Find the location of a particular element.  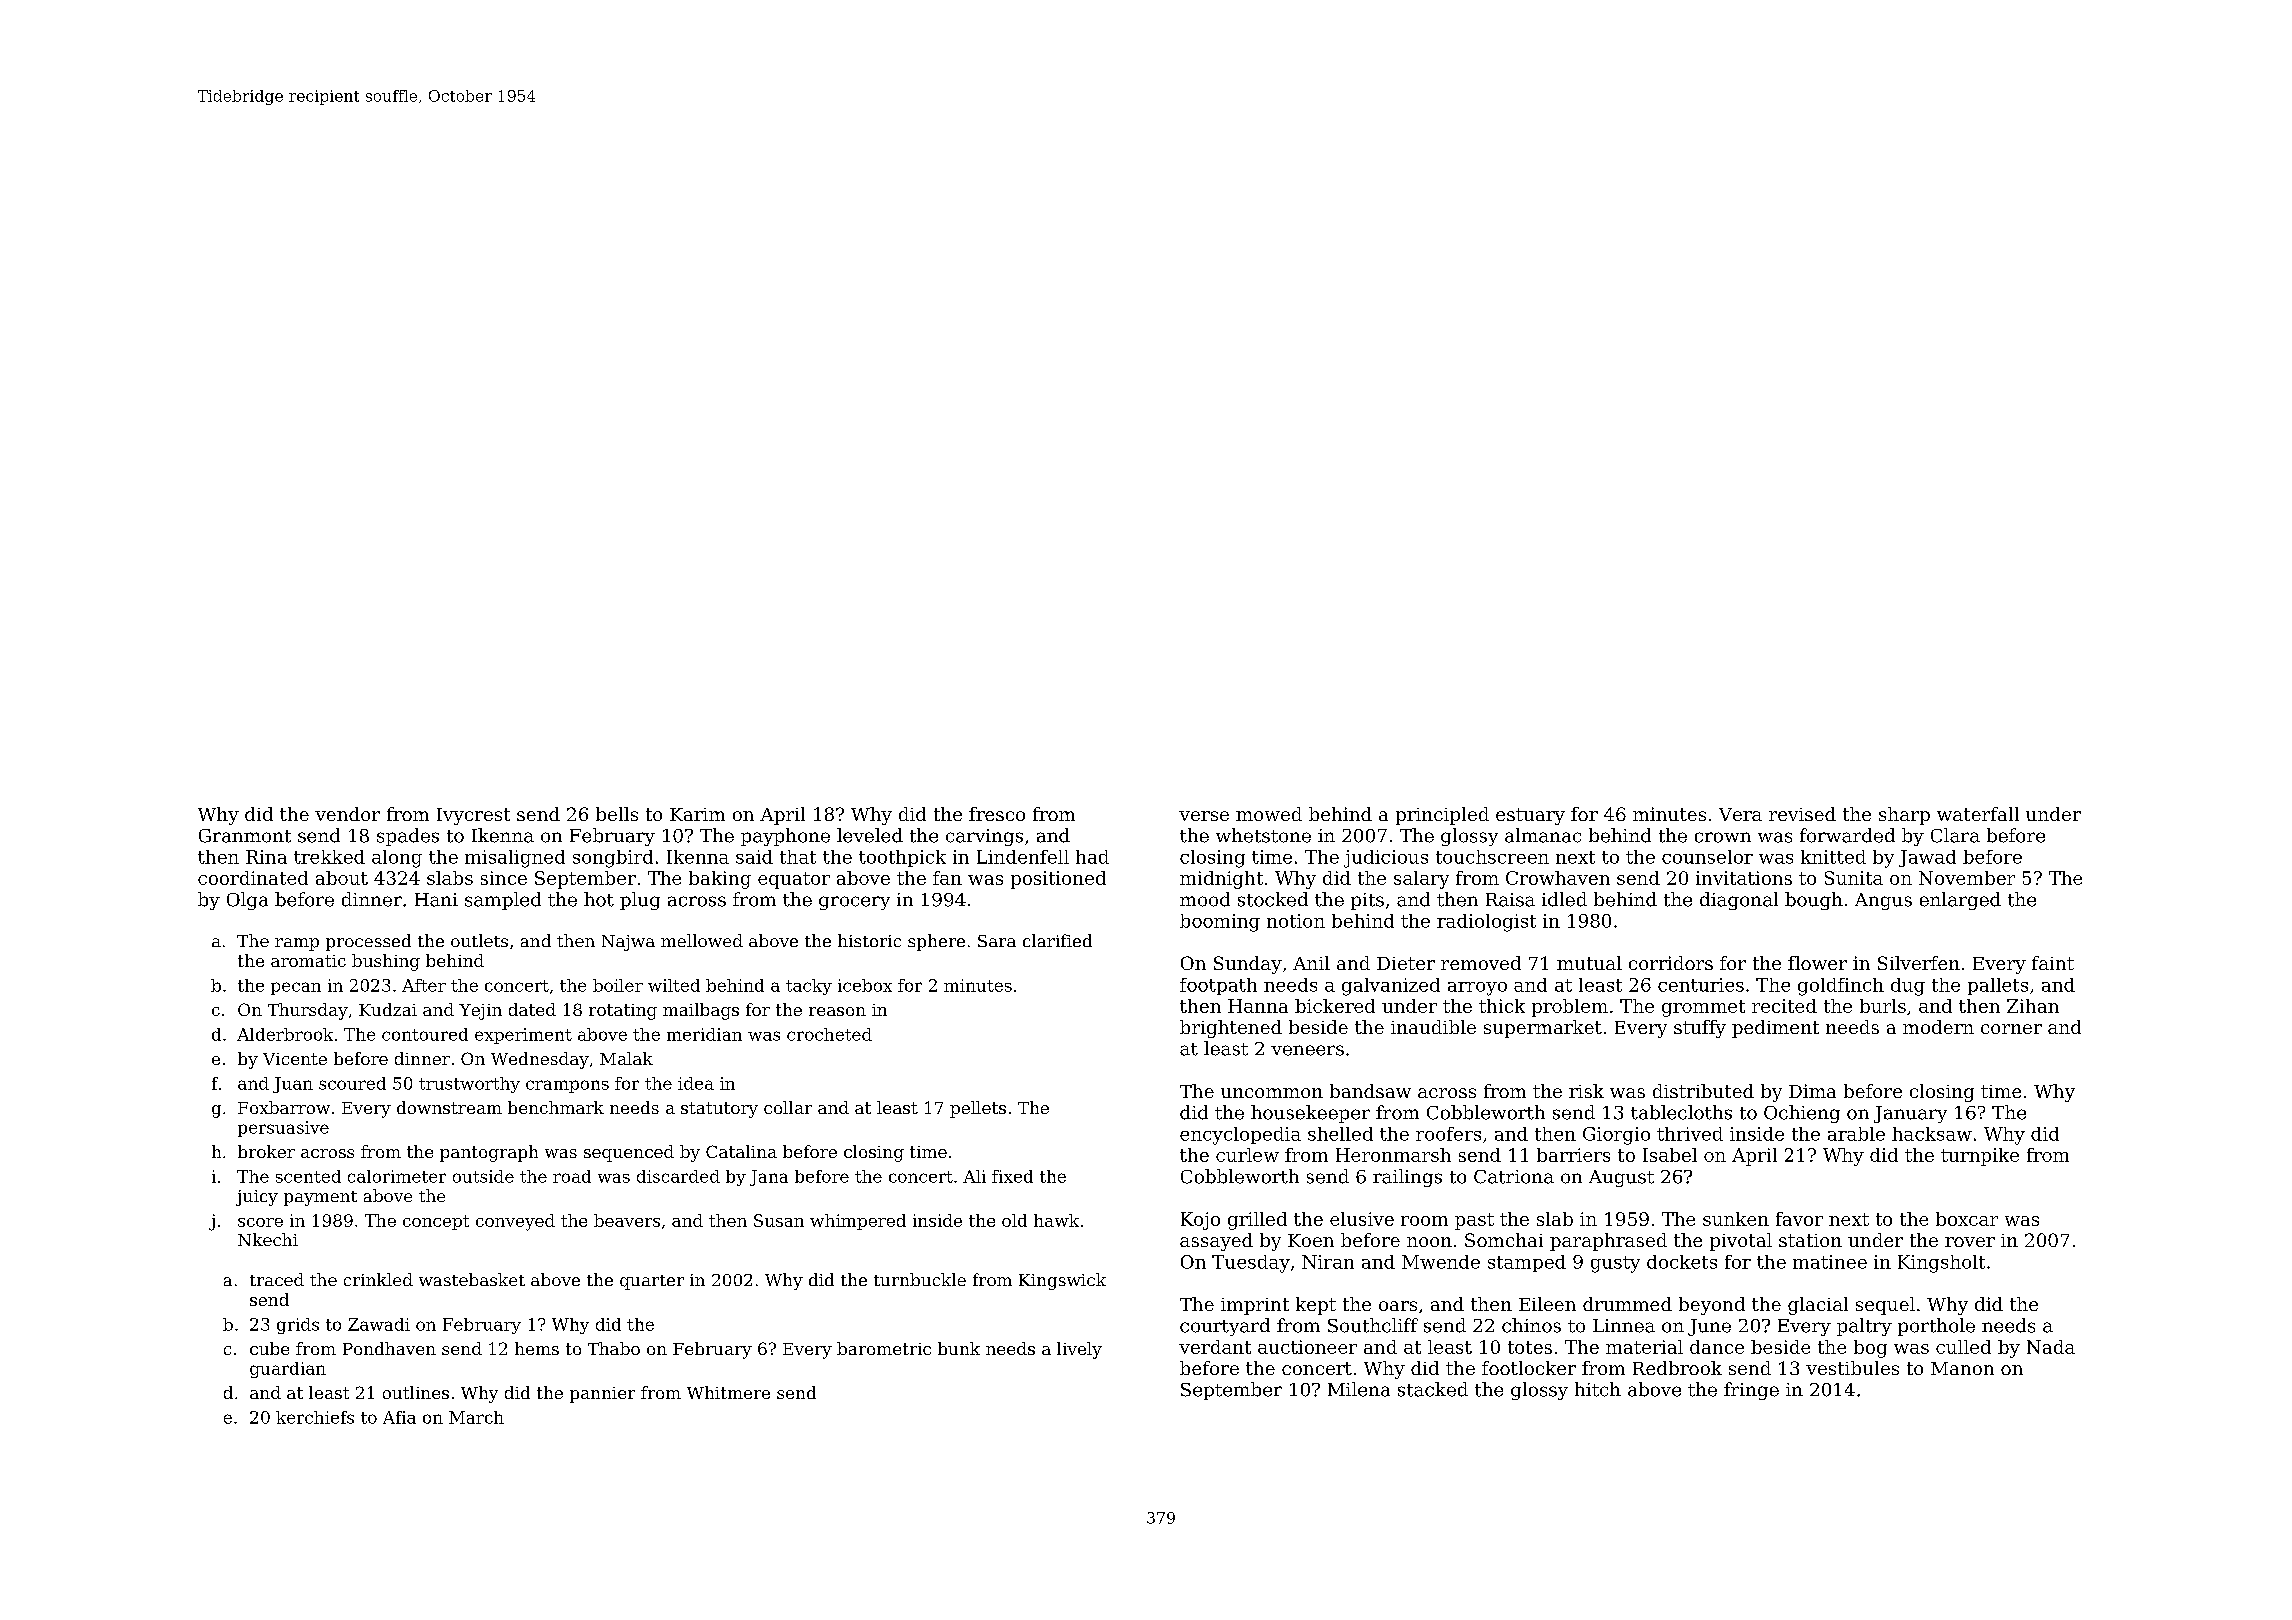

oars is located at coordinates (1398, 1306).
